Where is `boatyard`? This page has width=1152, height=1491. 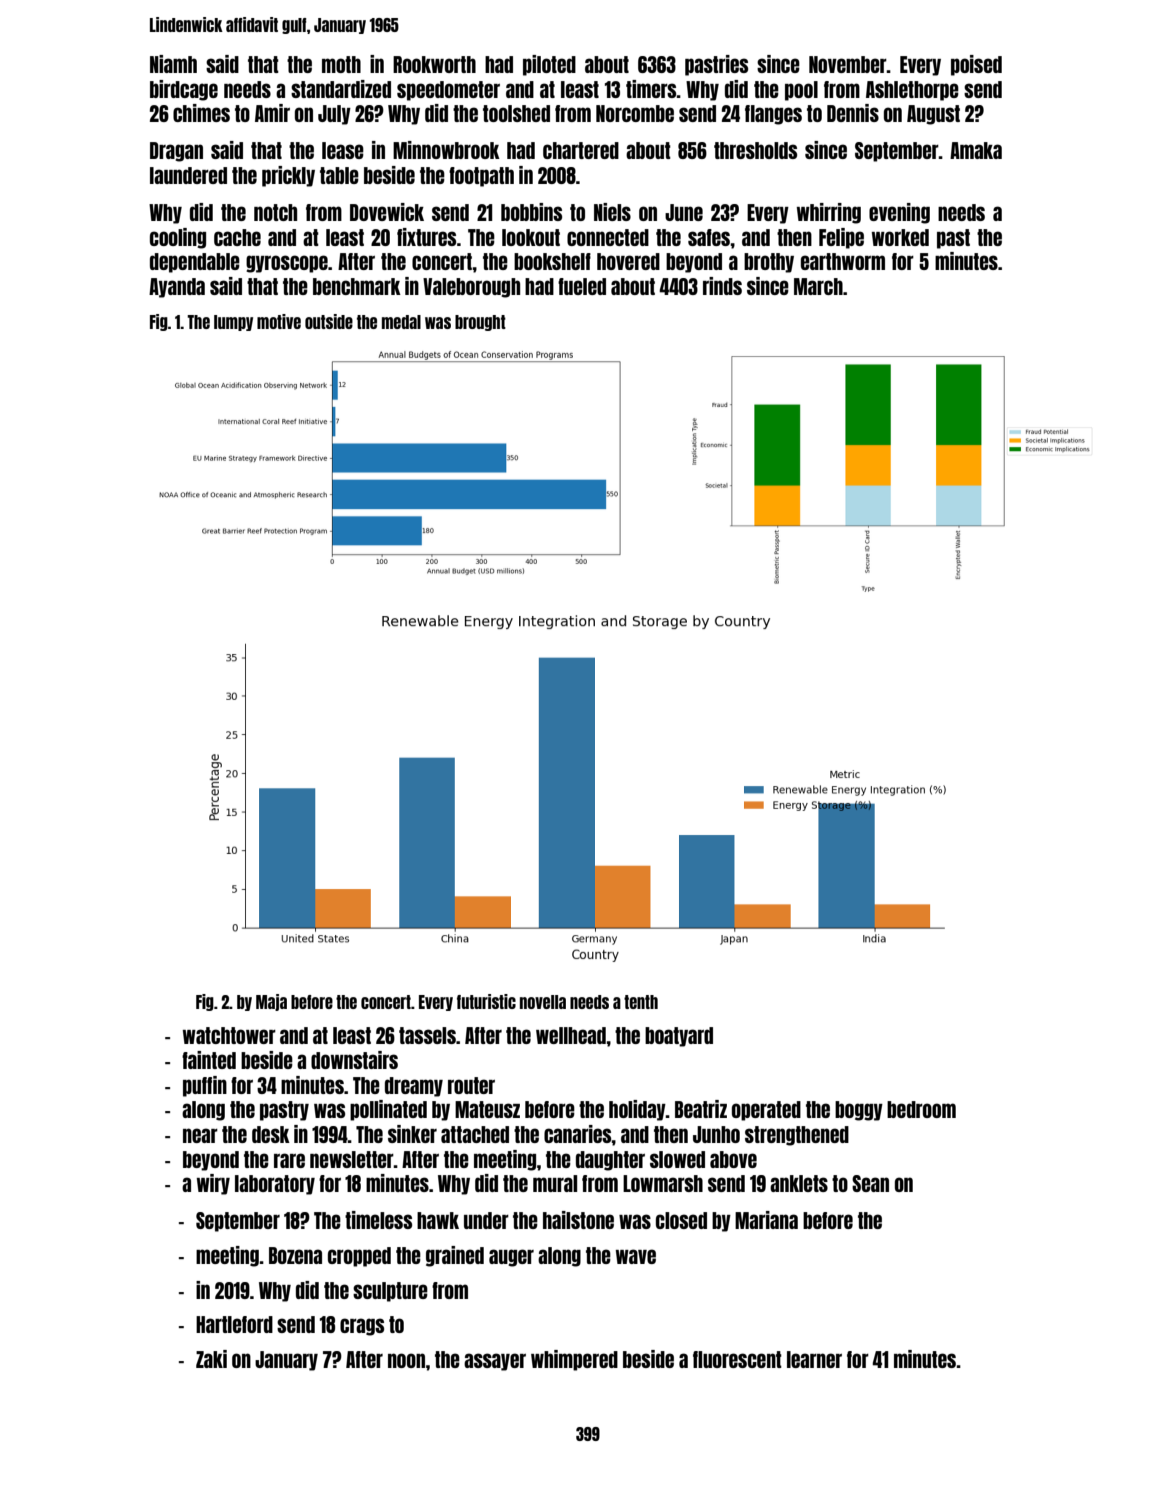
boatyard is located at coordinates (679, 1037).
